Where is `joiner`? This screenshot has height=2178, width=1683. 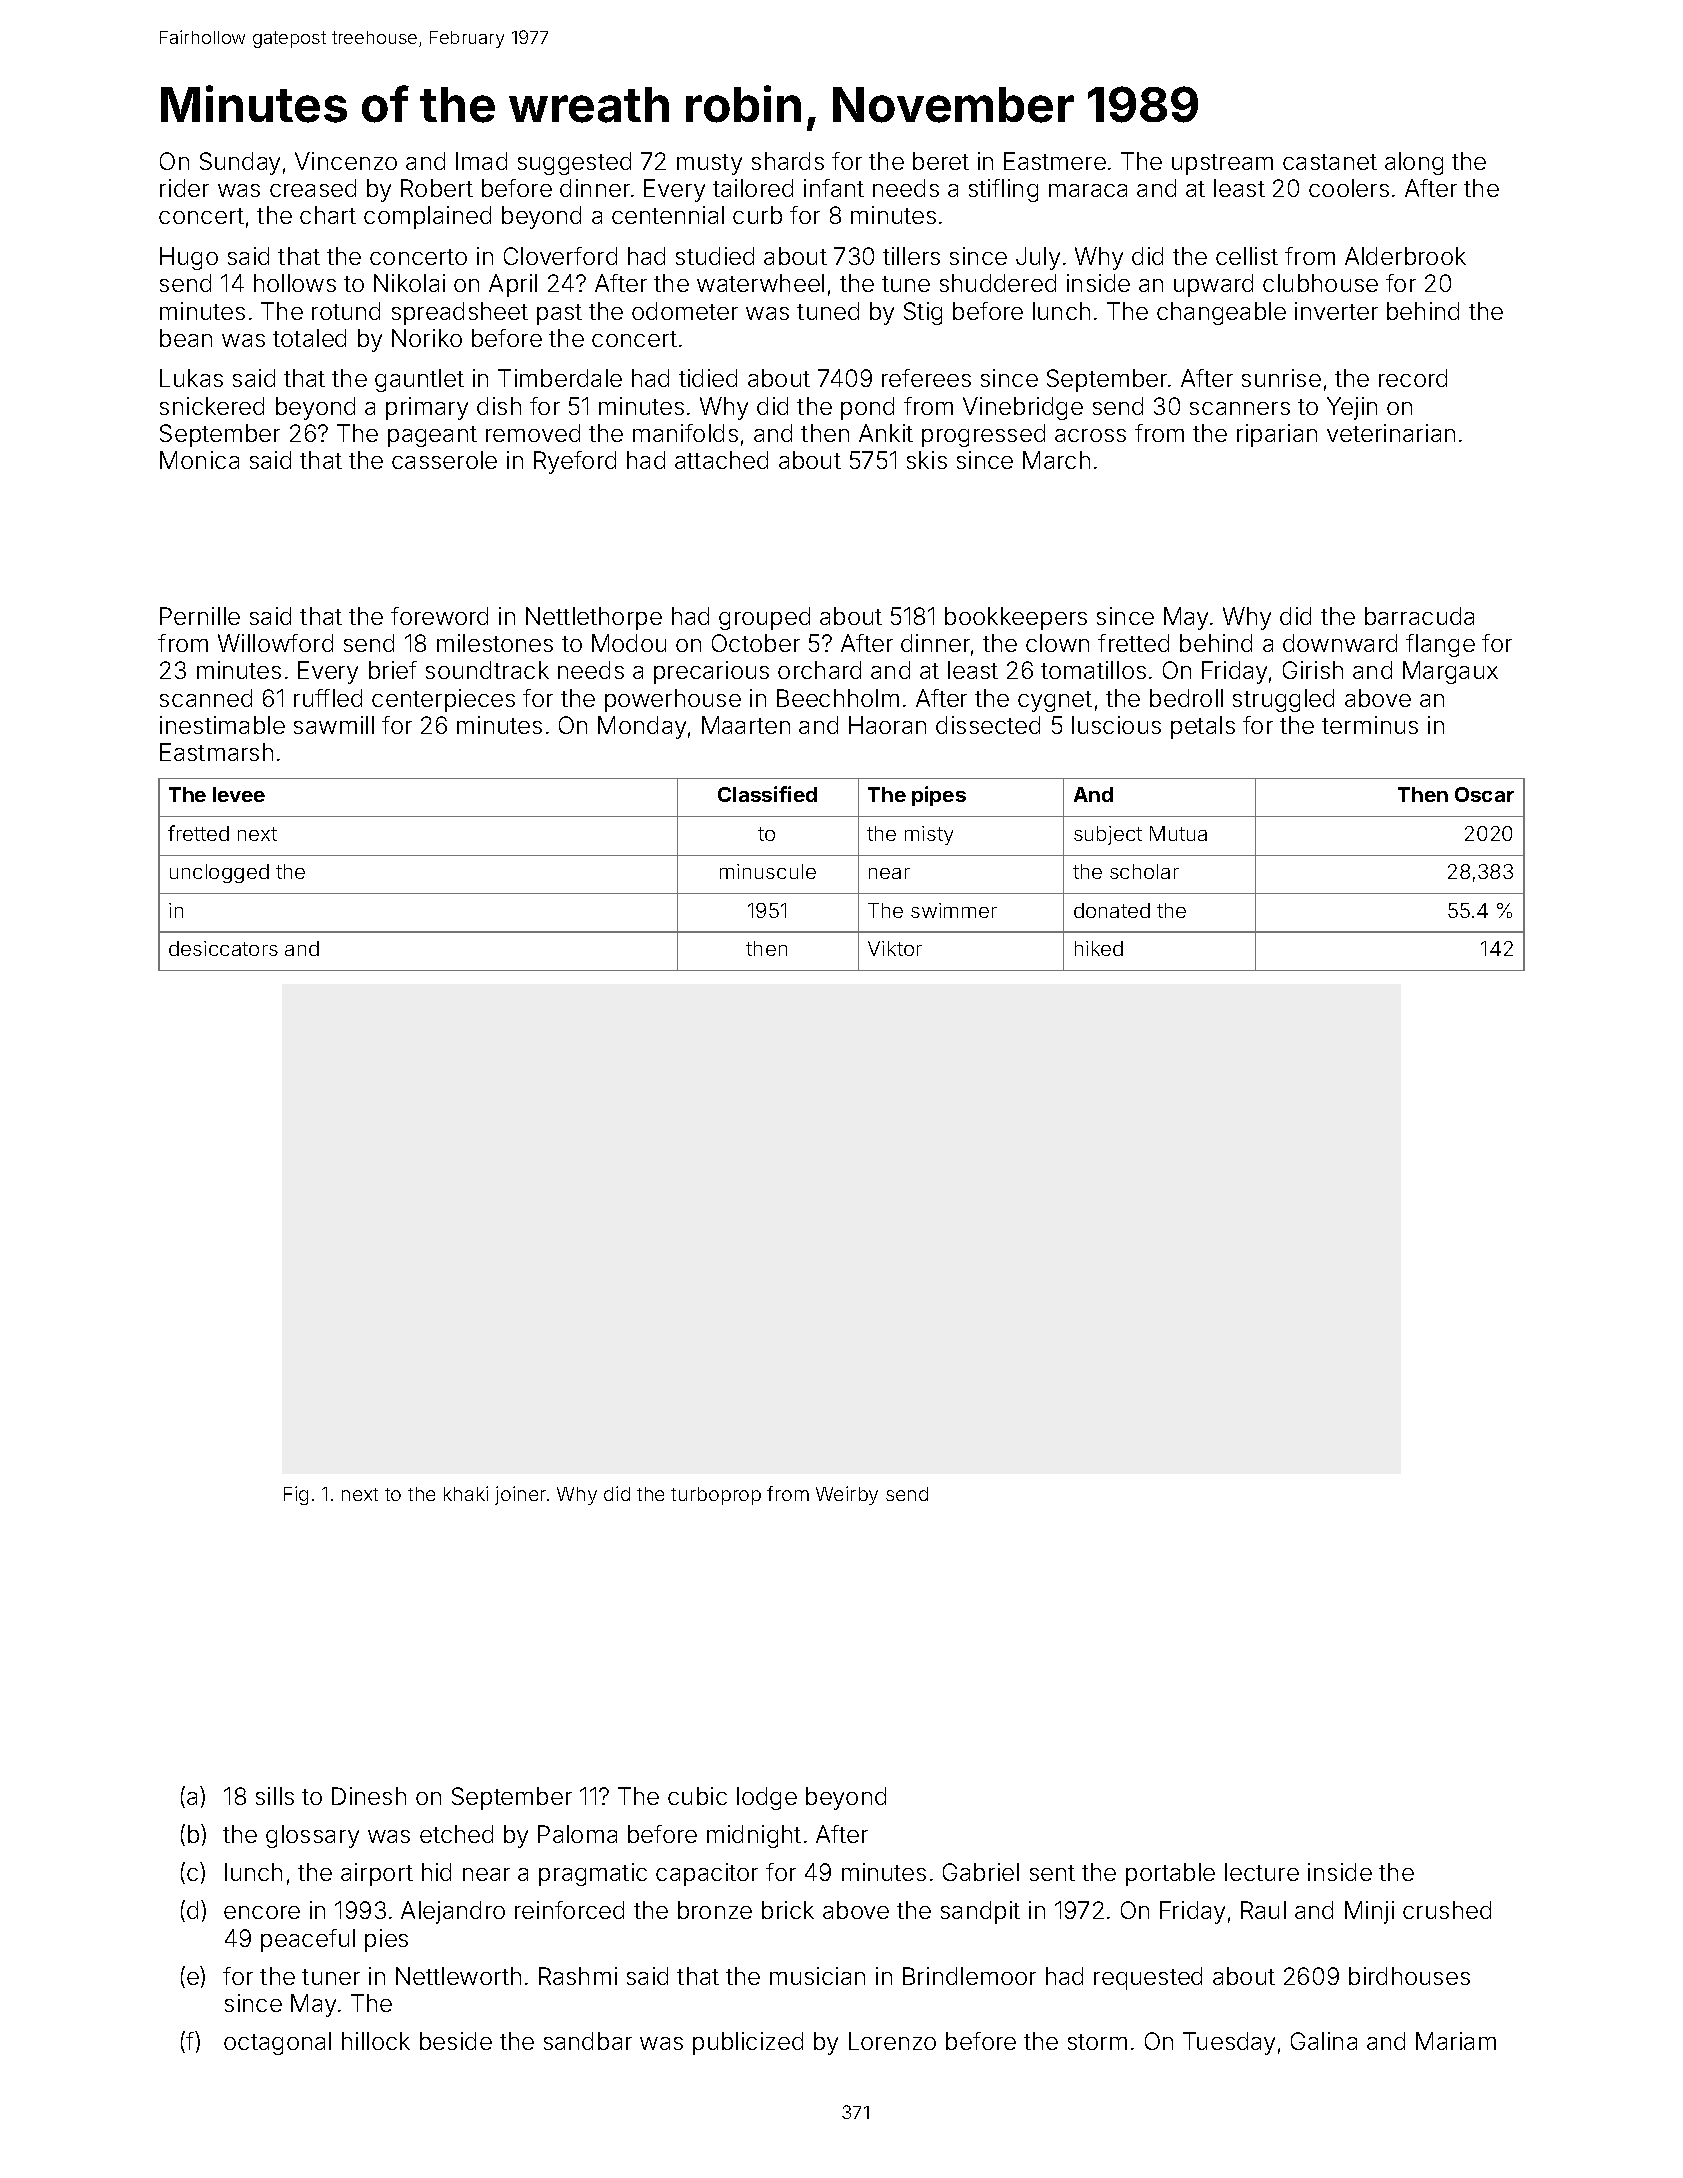
joiner is located at coordinates (520, 1495).
